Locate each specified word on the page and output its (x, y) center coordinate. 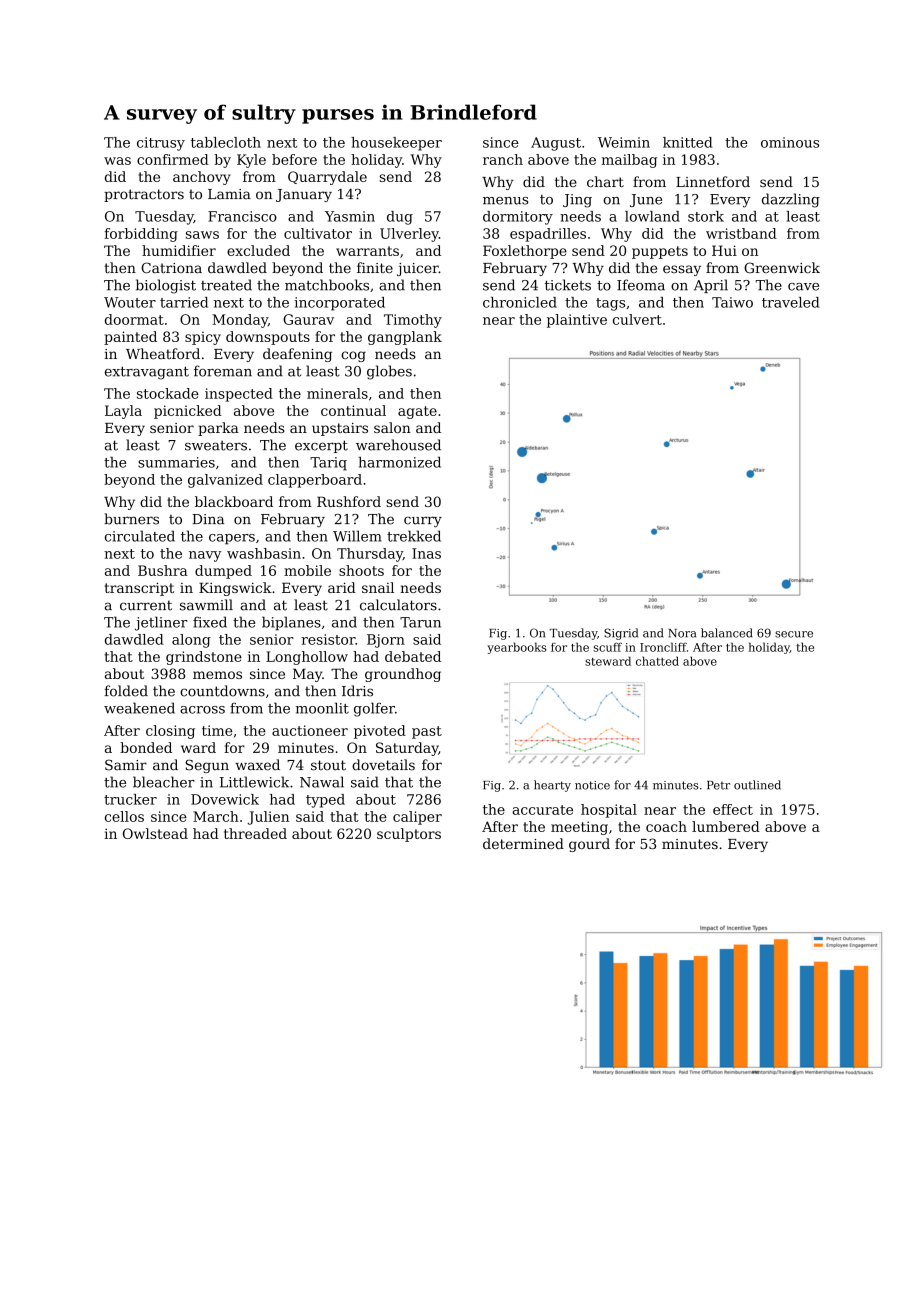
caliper (417, 818)
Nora (682, 633)
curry (423, 521)
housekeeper (396, 144)
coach (666, 826)
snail (378, 587)
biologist (166, 286)
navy (205, 556)
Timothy (413, 321)
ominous (790, 142)
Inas (426, 553)
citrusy (161, 144)
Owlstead (155, 833)
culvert (637, 319)
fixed (210, 622)
